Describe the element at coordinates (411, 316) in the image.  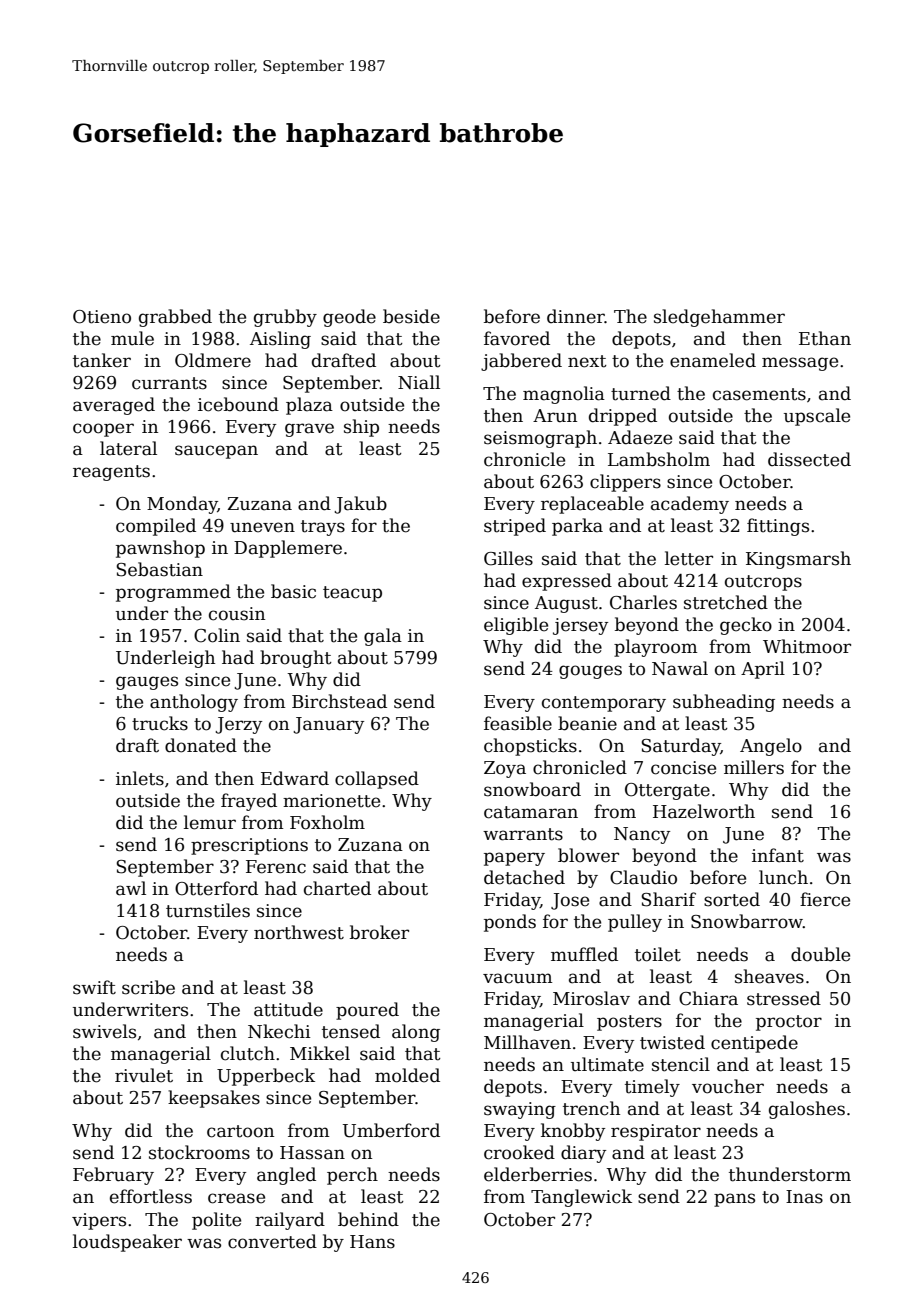
I see `beside` at that location.
